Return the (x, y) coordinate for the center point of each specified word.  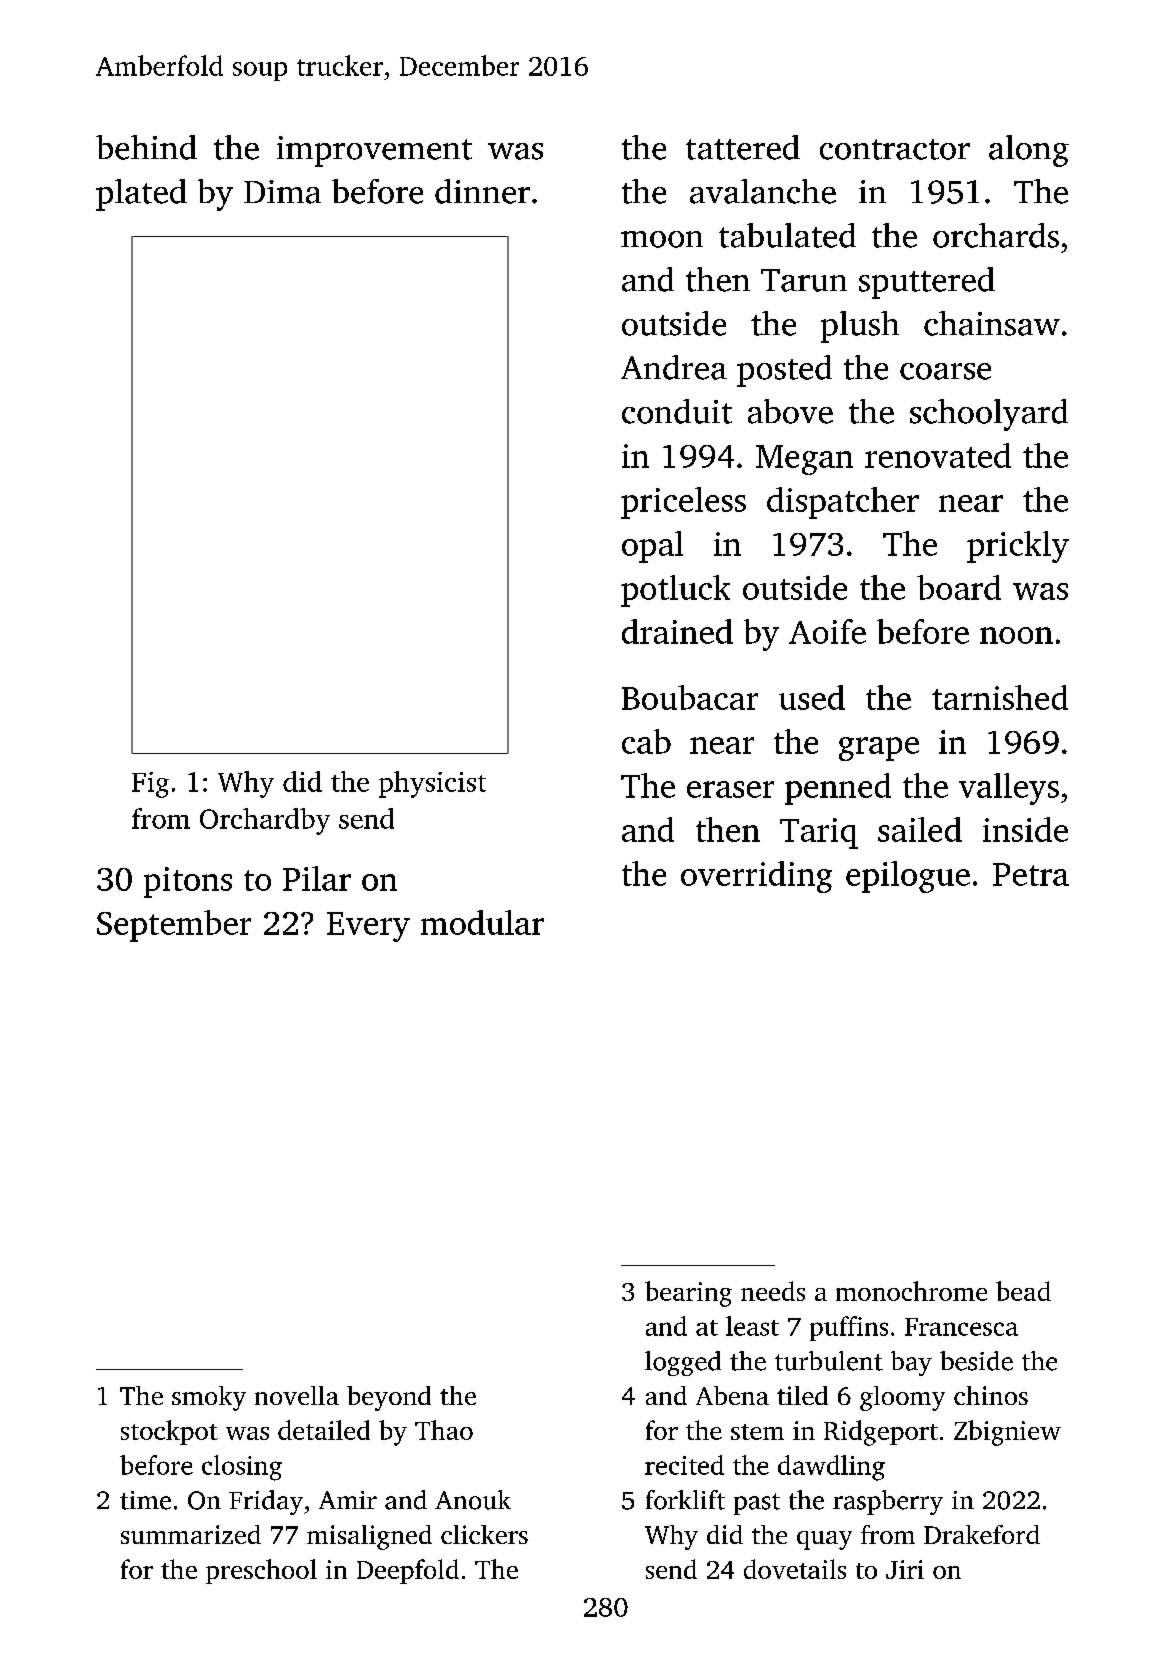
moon (662, 239)
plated (141, 195)
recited (684, 1465)
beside (976, 1361)
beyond (389, 1398)
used (812, 697)
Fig (150, 785)
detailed (324, 1430)
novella (297, 1395)
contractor (895, 149)
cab (646, 741)
